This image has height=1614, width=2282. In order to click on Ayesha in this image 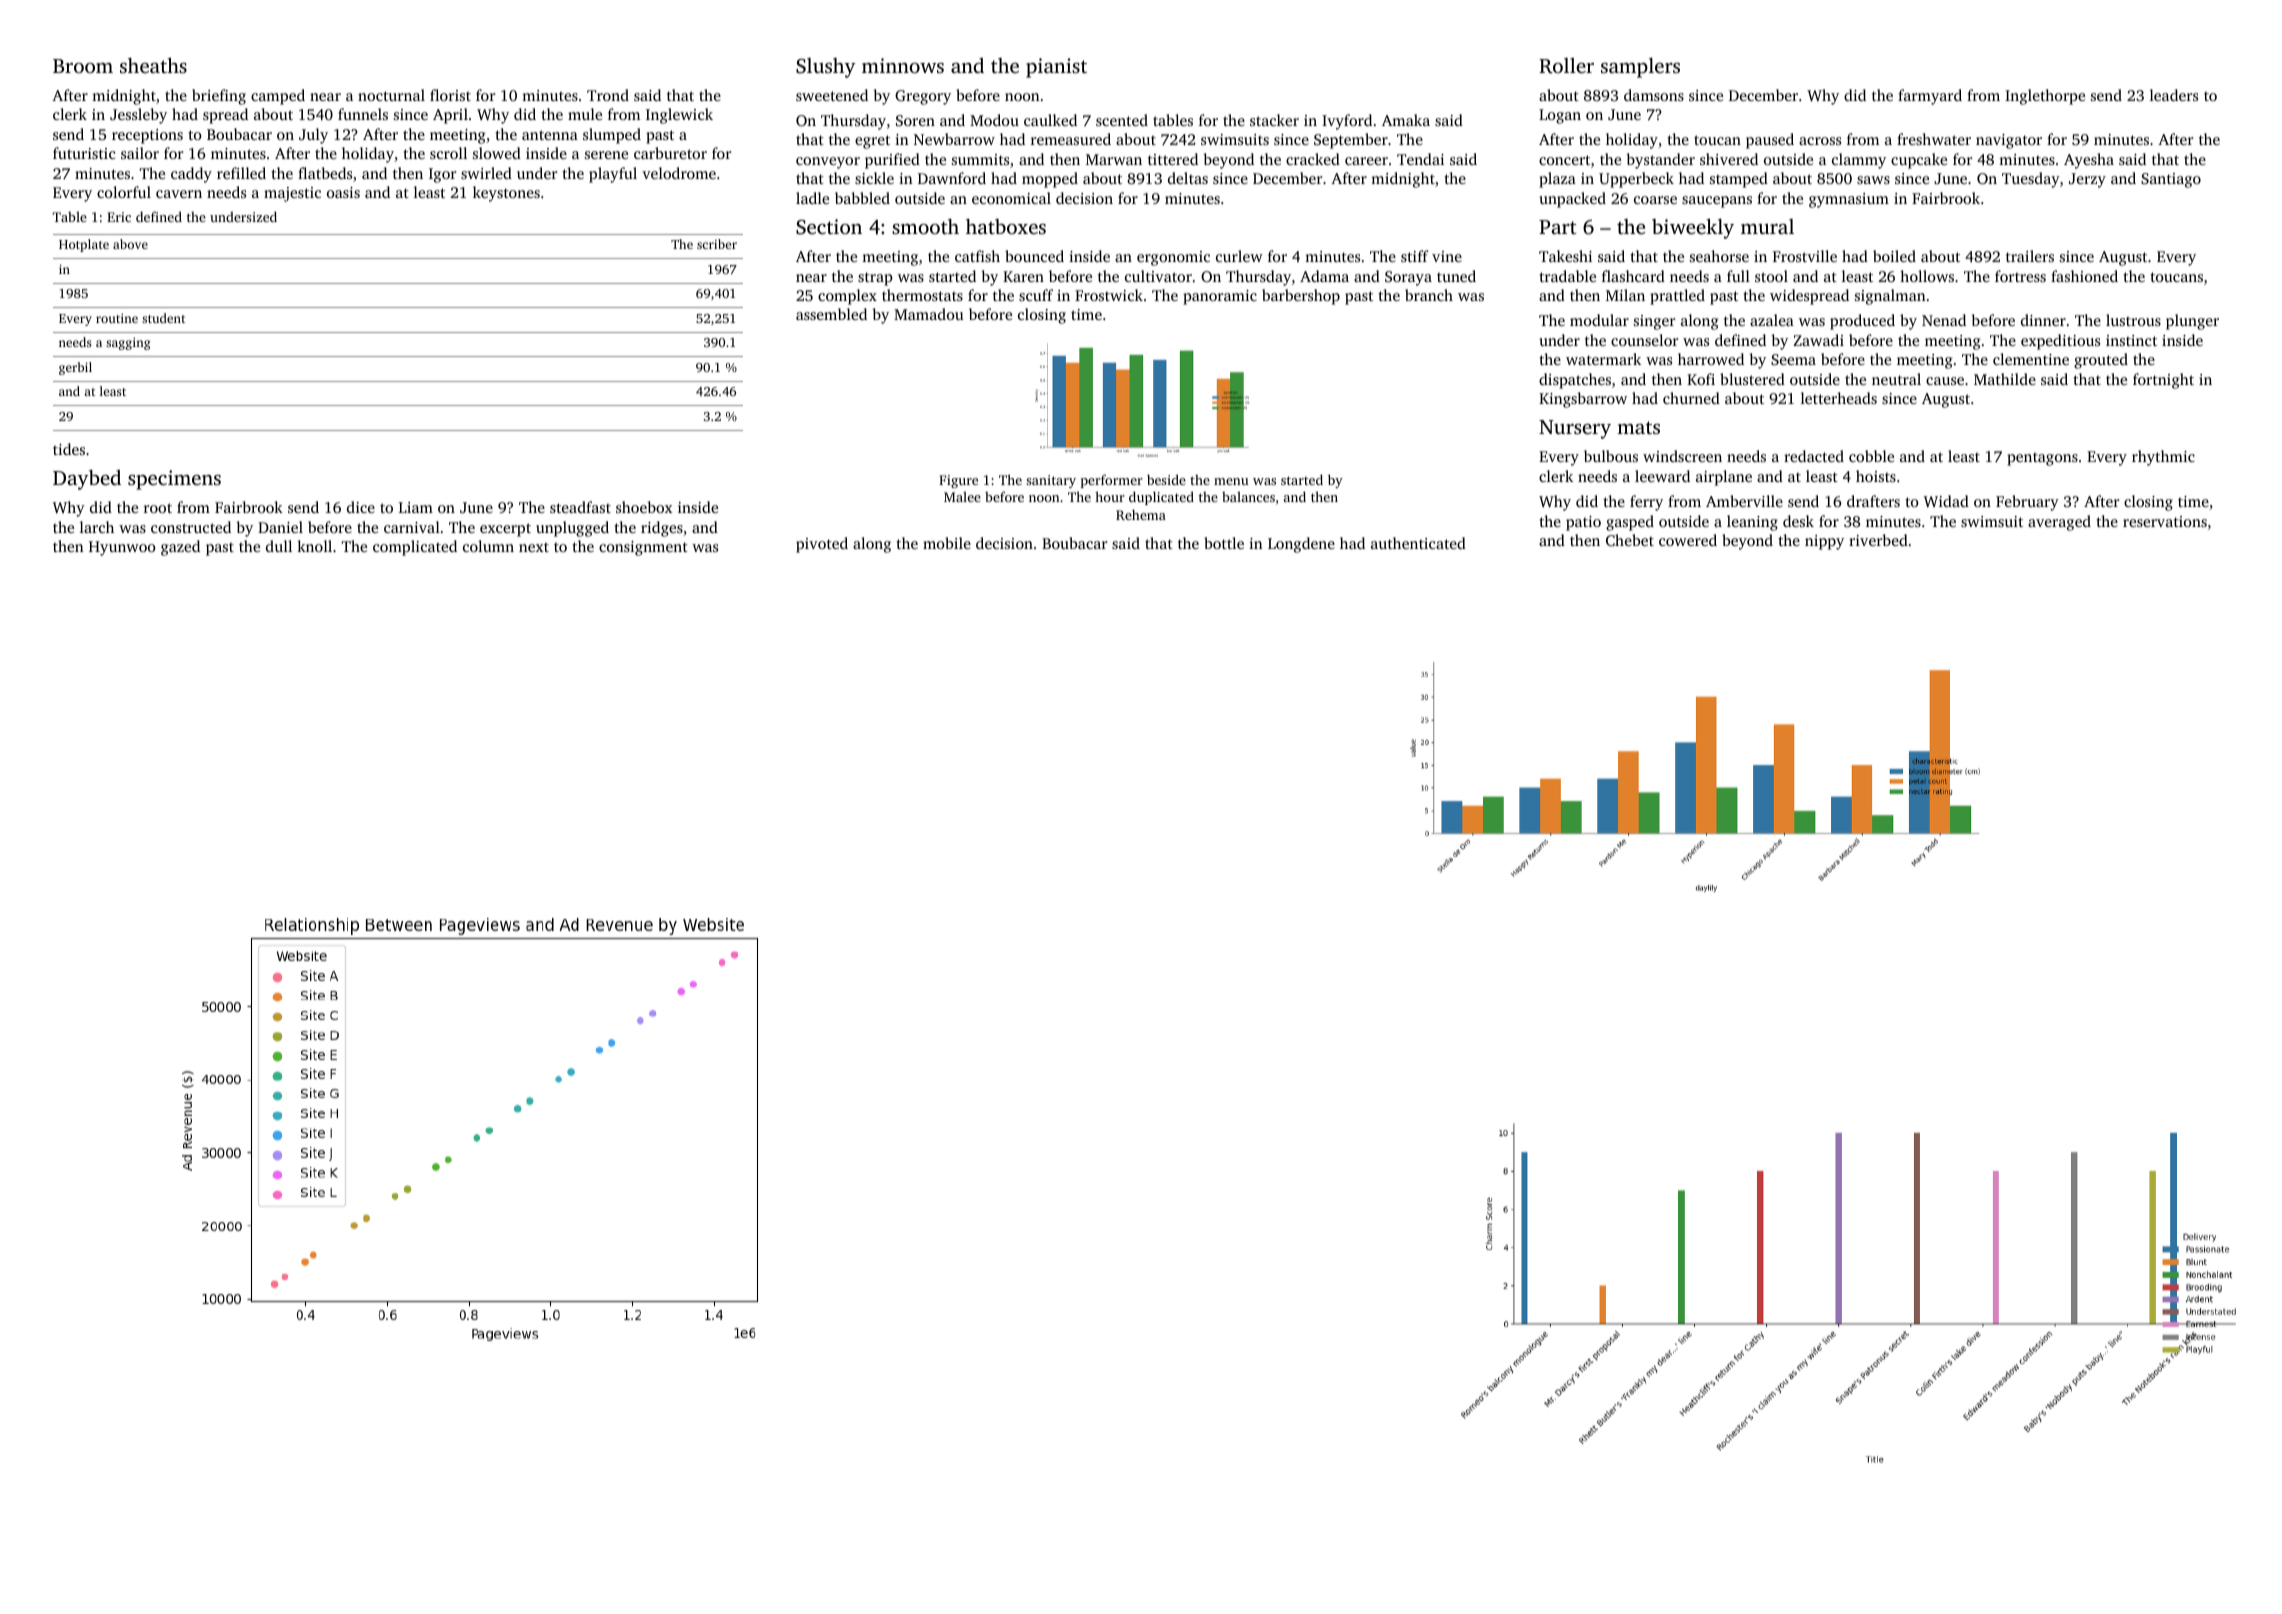, I will do `click(2089, 161)`.
